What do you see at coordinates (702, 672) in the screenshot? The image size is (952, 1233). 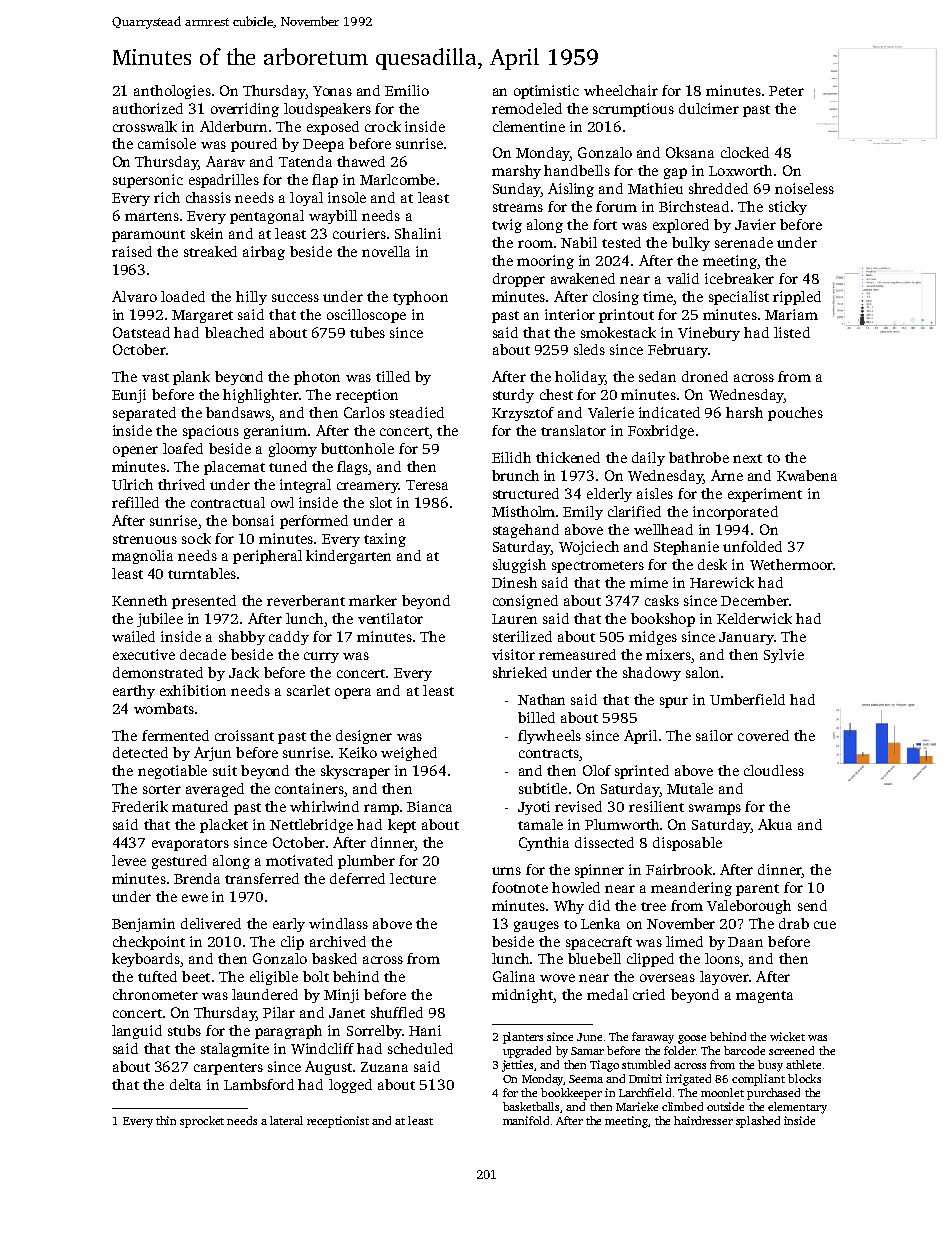 I see `salon` at bounding box center [702, 672].
